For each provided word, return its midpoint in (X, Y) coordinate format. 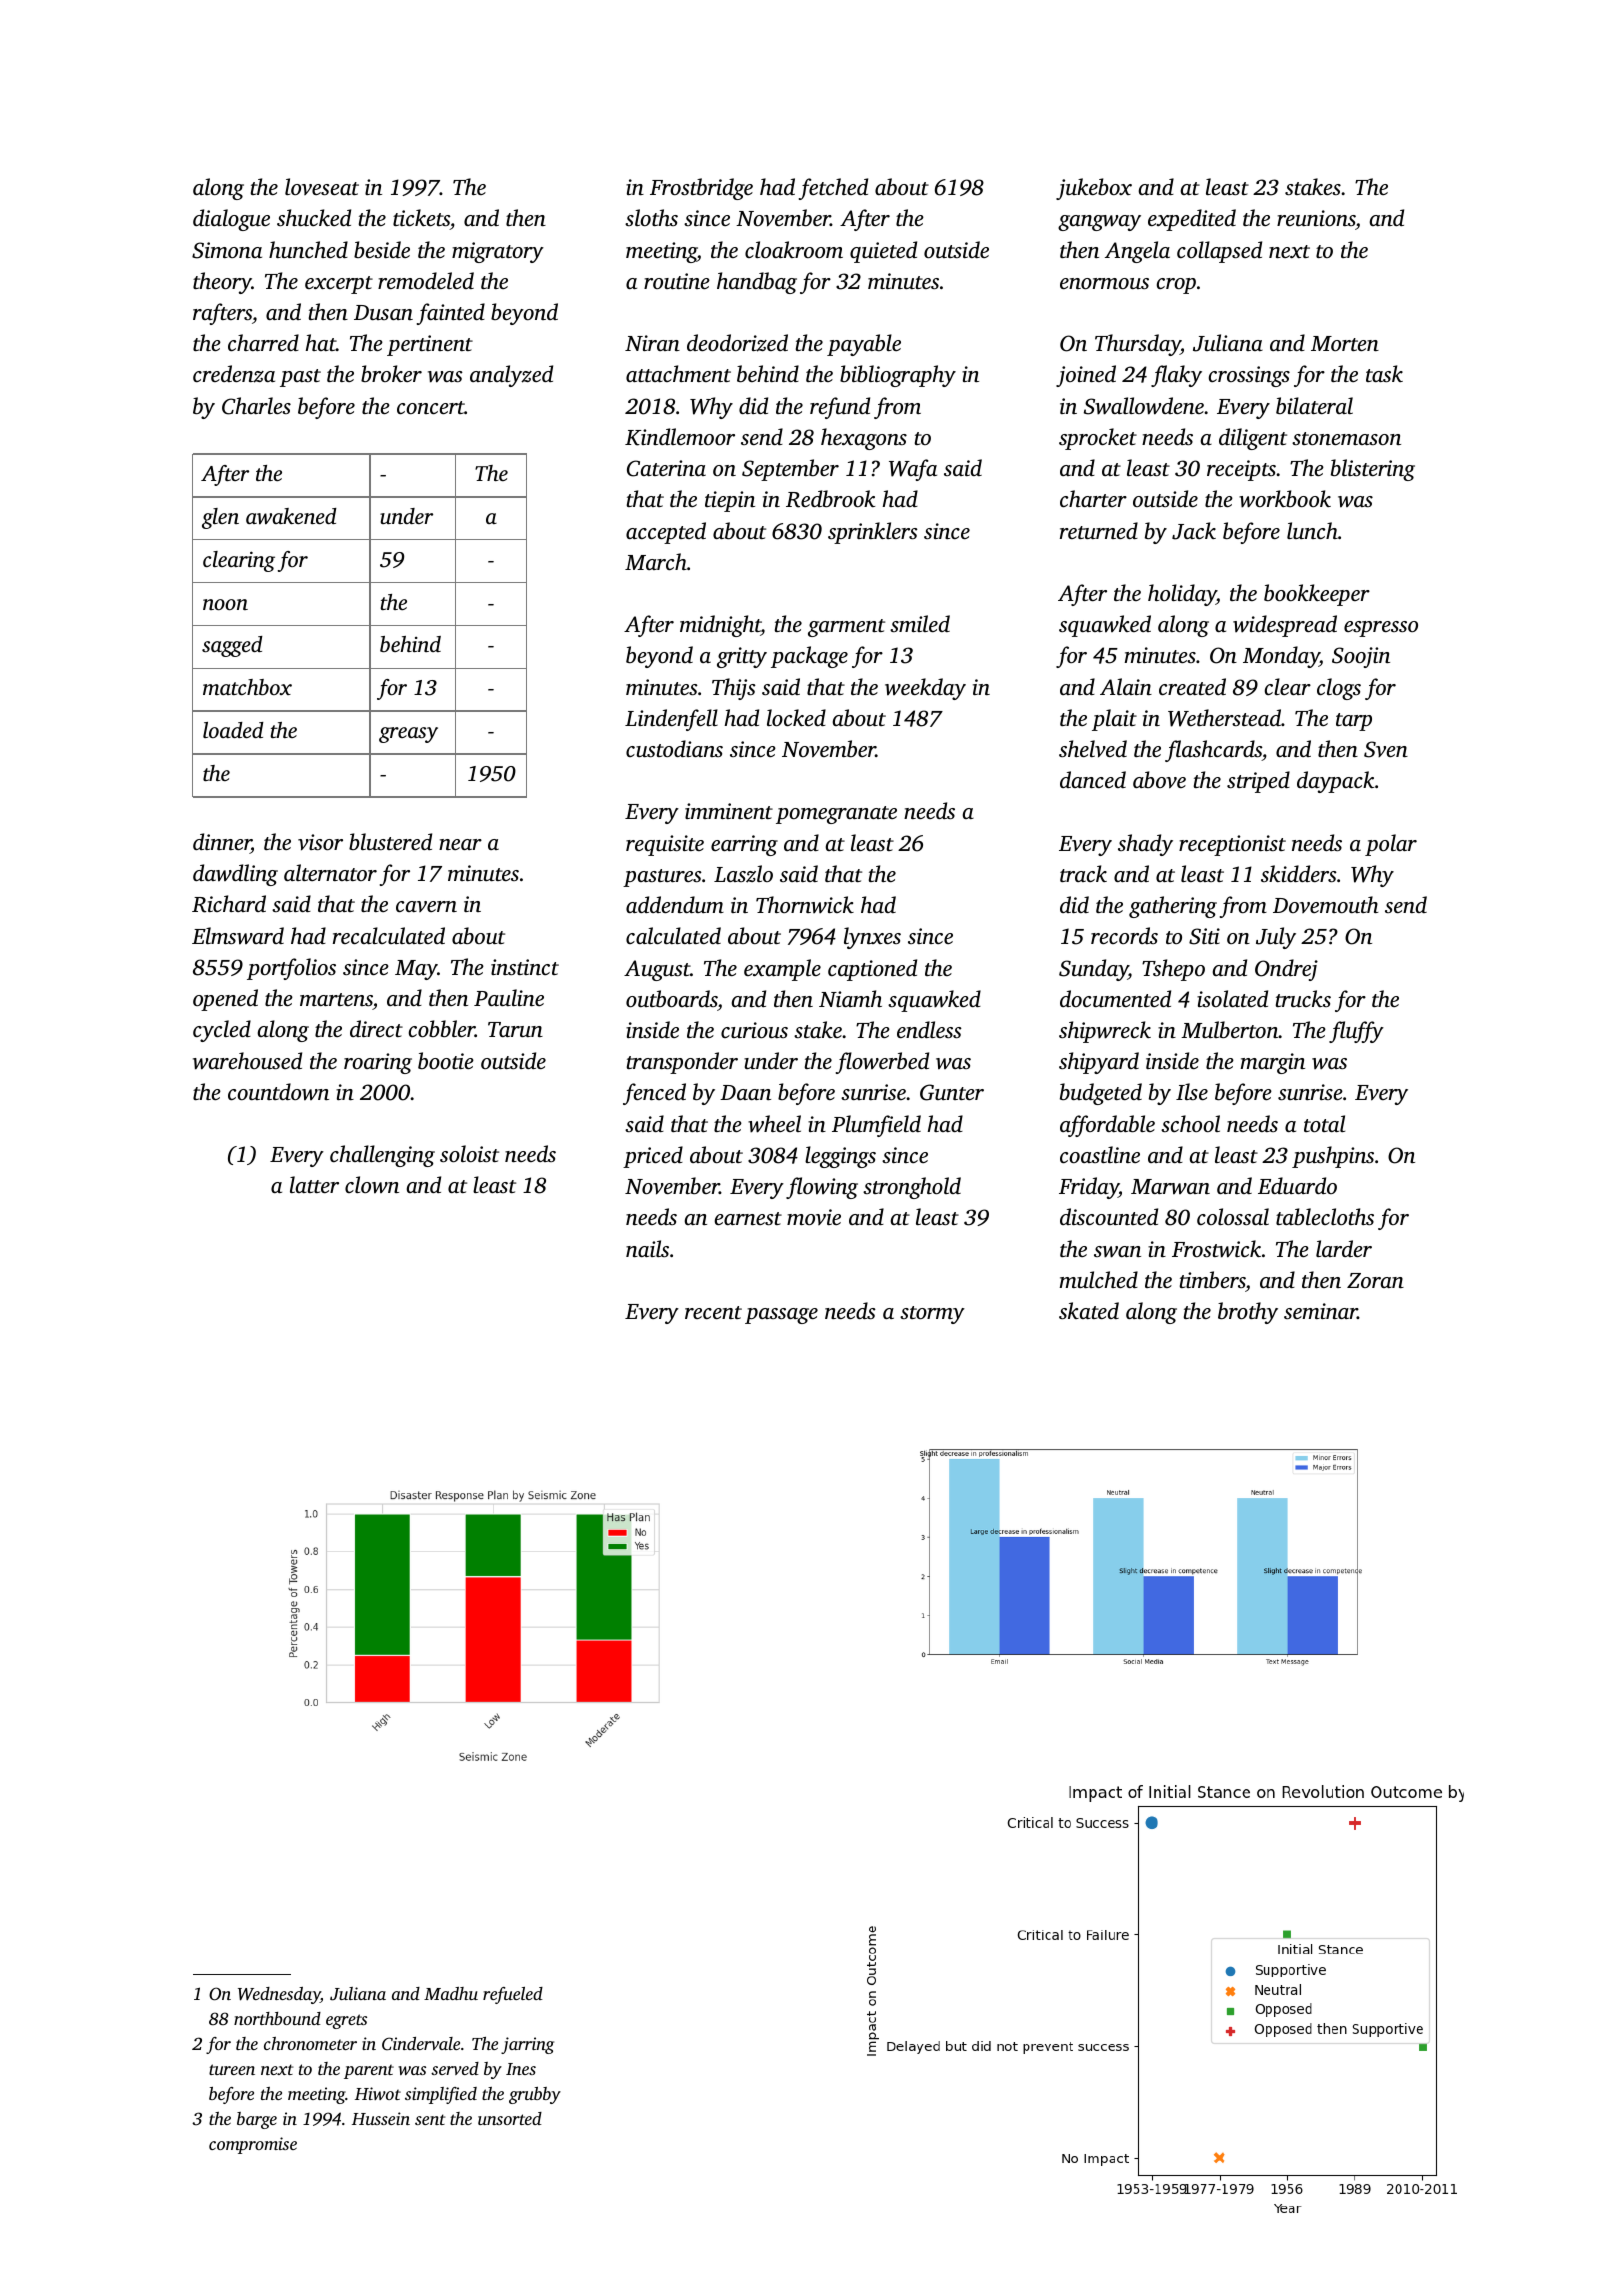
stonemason (1346, 438)
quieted (883, 252)
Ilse (1192, 1091)
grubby (535, 2095)
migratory (498, 252)
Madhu (451, 1993)
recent (713, 1312)
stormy (932, 1315)
